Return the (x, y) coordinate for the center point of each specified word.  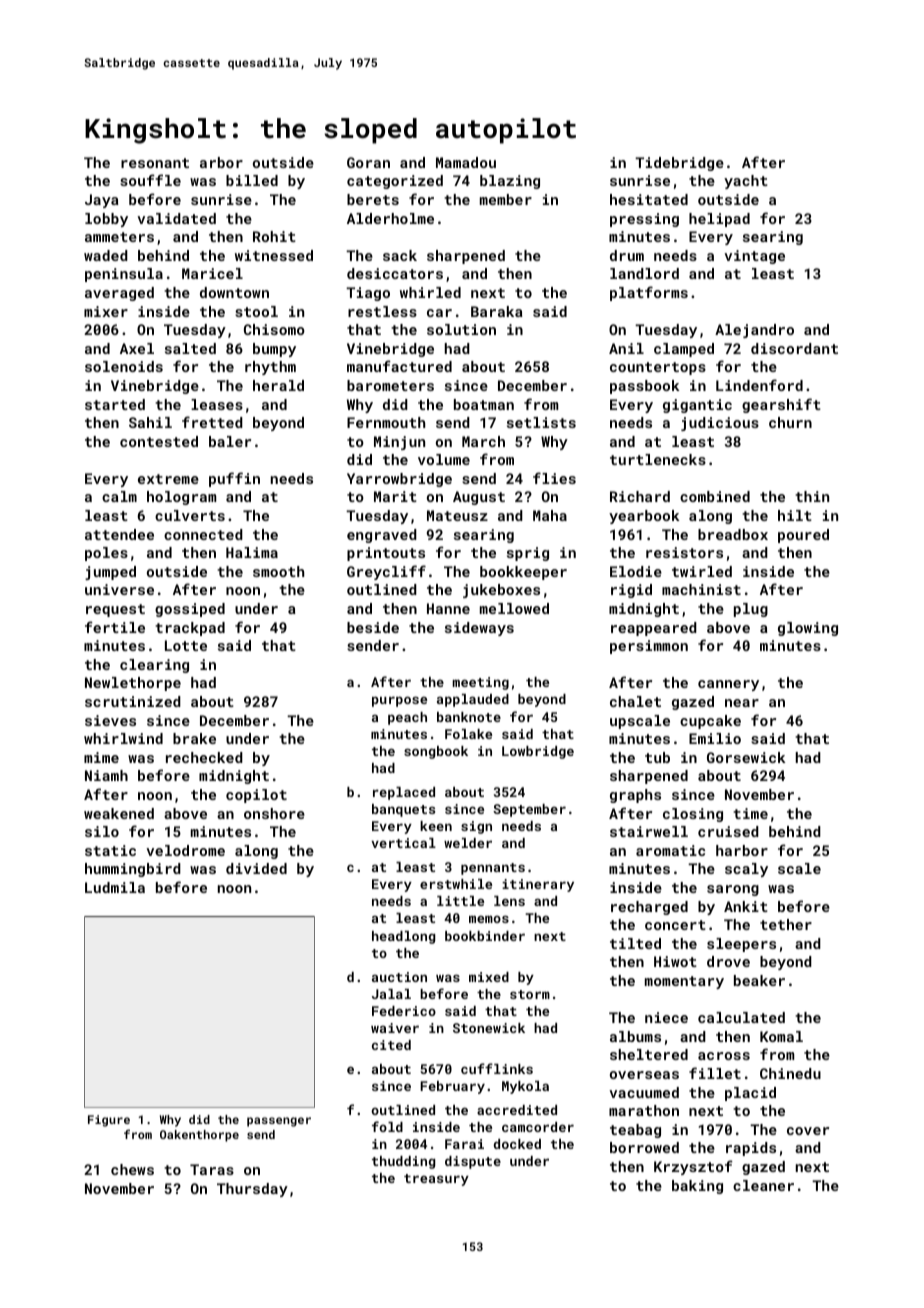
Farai (464, 1144)
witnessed (274, 255)
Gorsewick (746, 757)
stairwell (649, 831)
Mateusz (457, 515)
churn (790, 422)
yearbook (644, 517)
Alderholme (390, 218)
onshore (274, 813)
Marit (395, 496)
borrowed (644, 1147)
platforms (649, 293)
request (115, 610)
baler (230, 441)
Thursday (252, 1190)
